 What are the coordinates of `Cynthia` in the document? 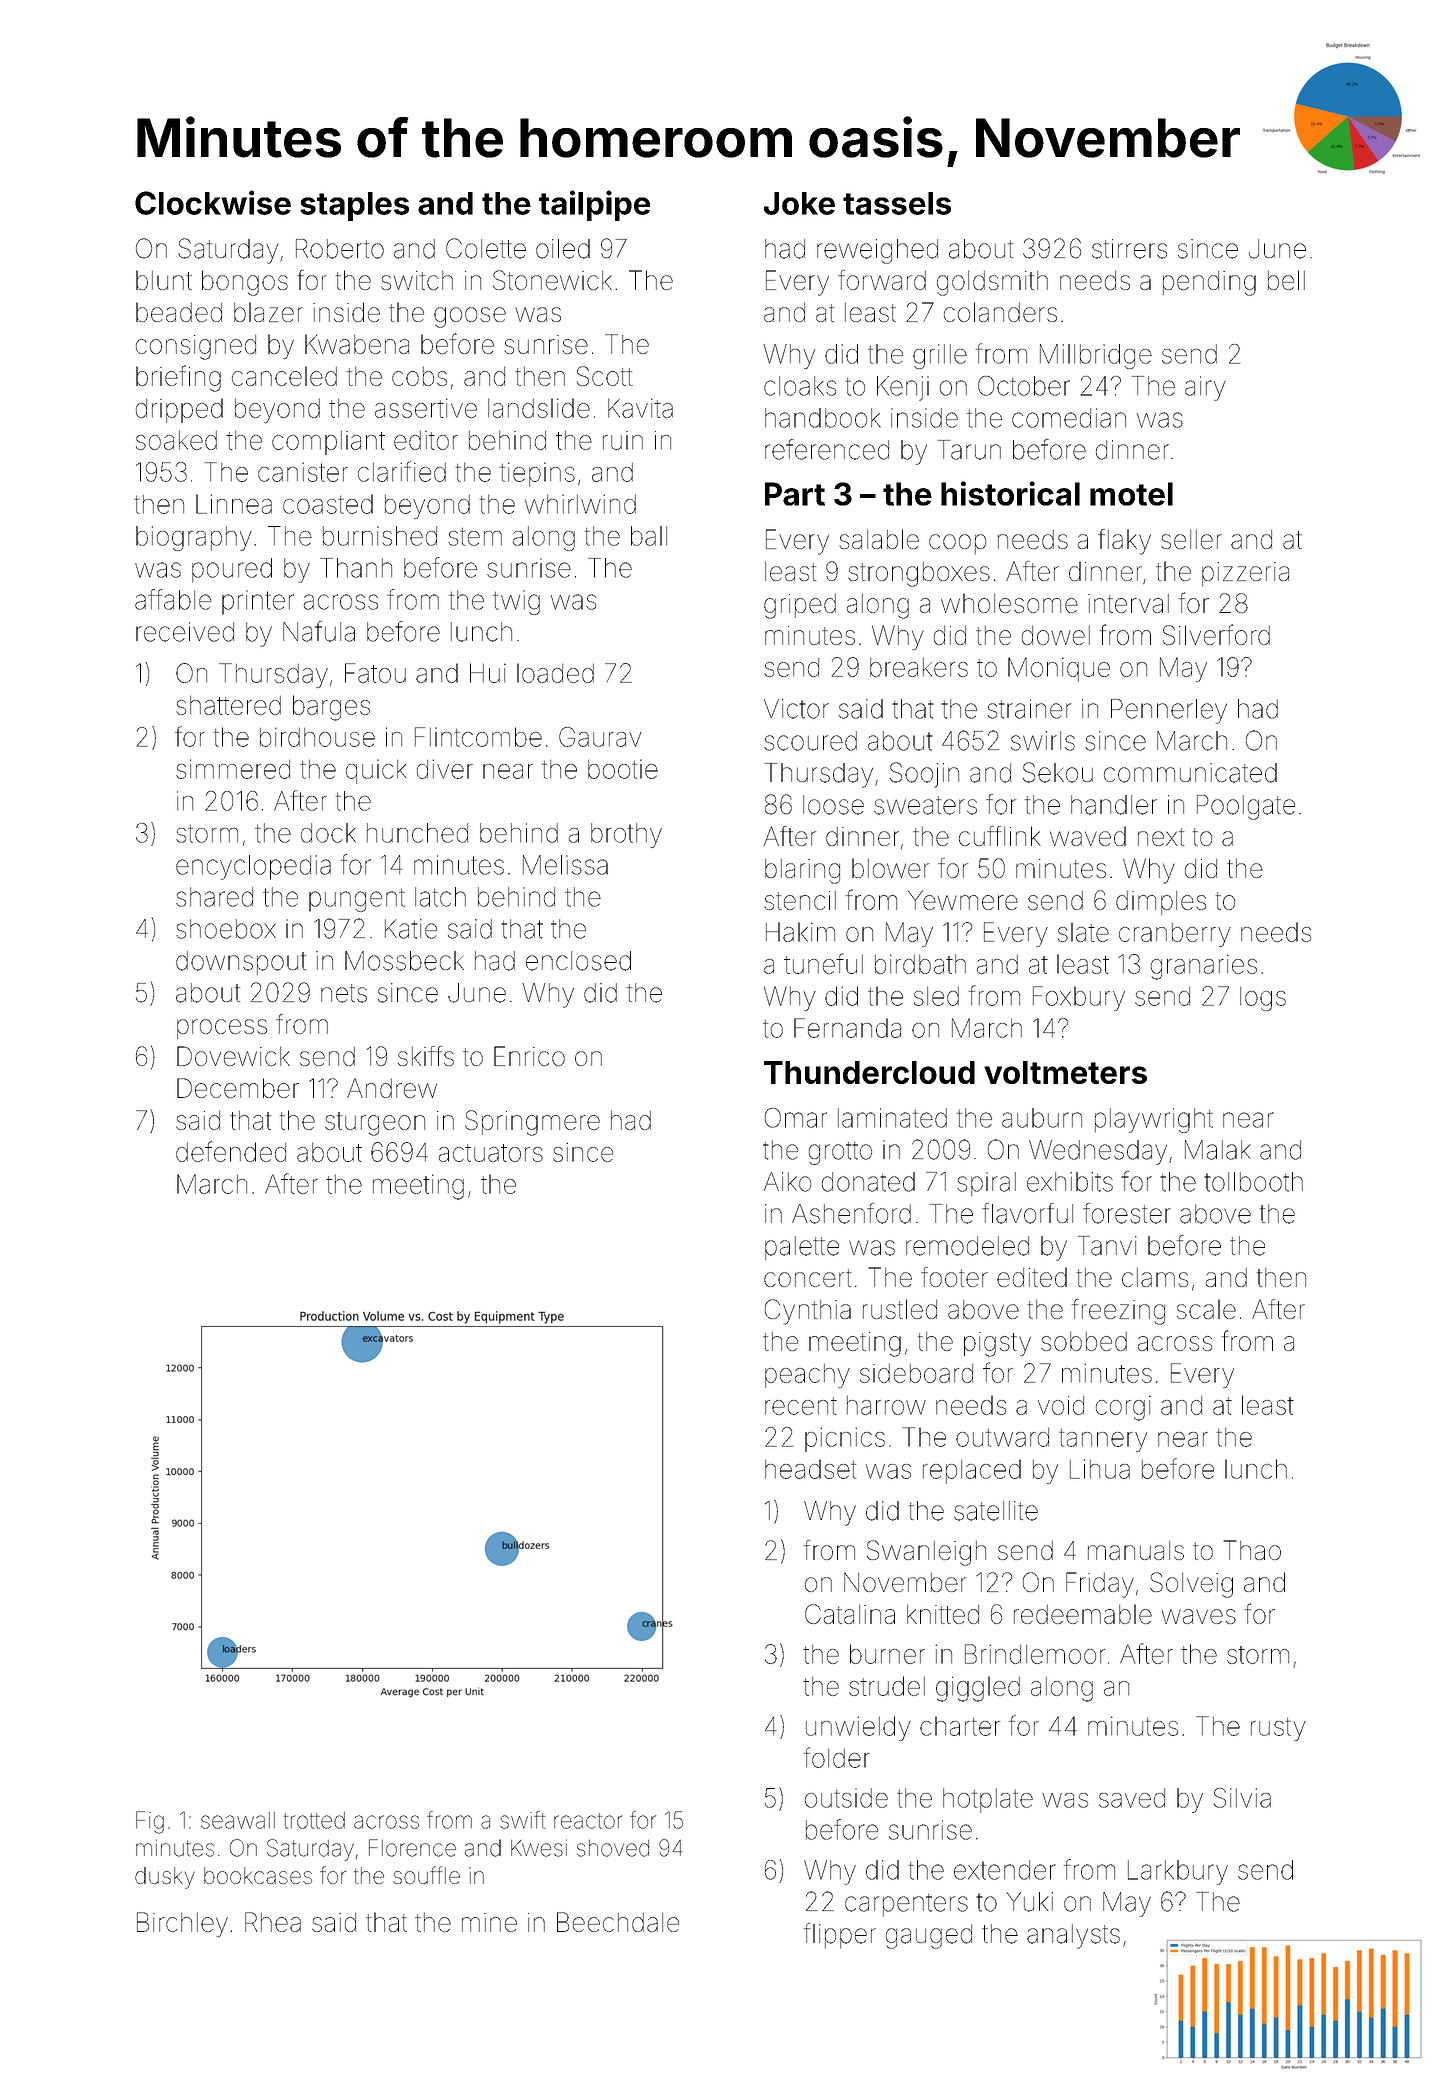 It's located at (808, 1312).
